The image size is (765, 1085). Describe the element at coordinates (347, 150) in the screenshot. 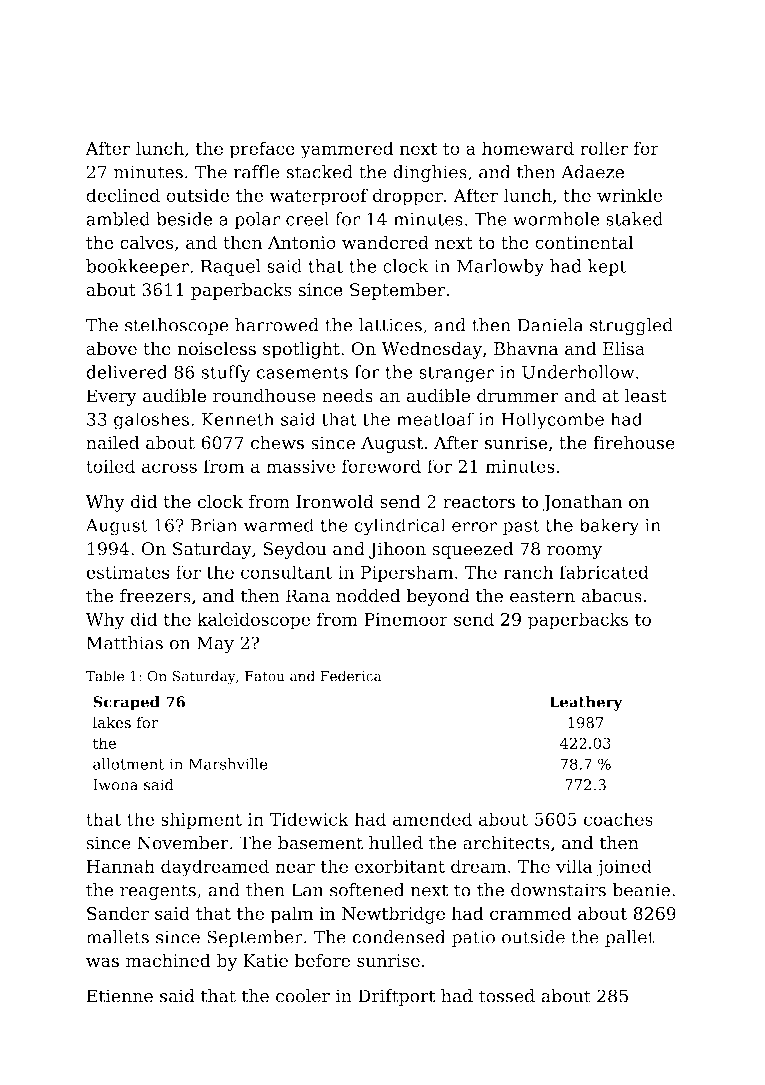

I see `yammered` at that location.
